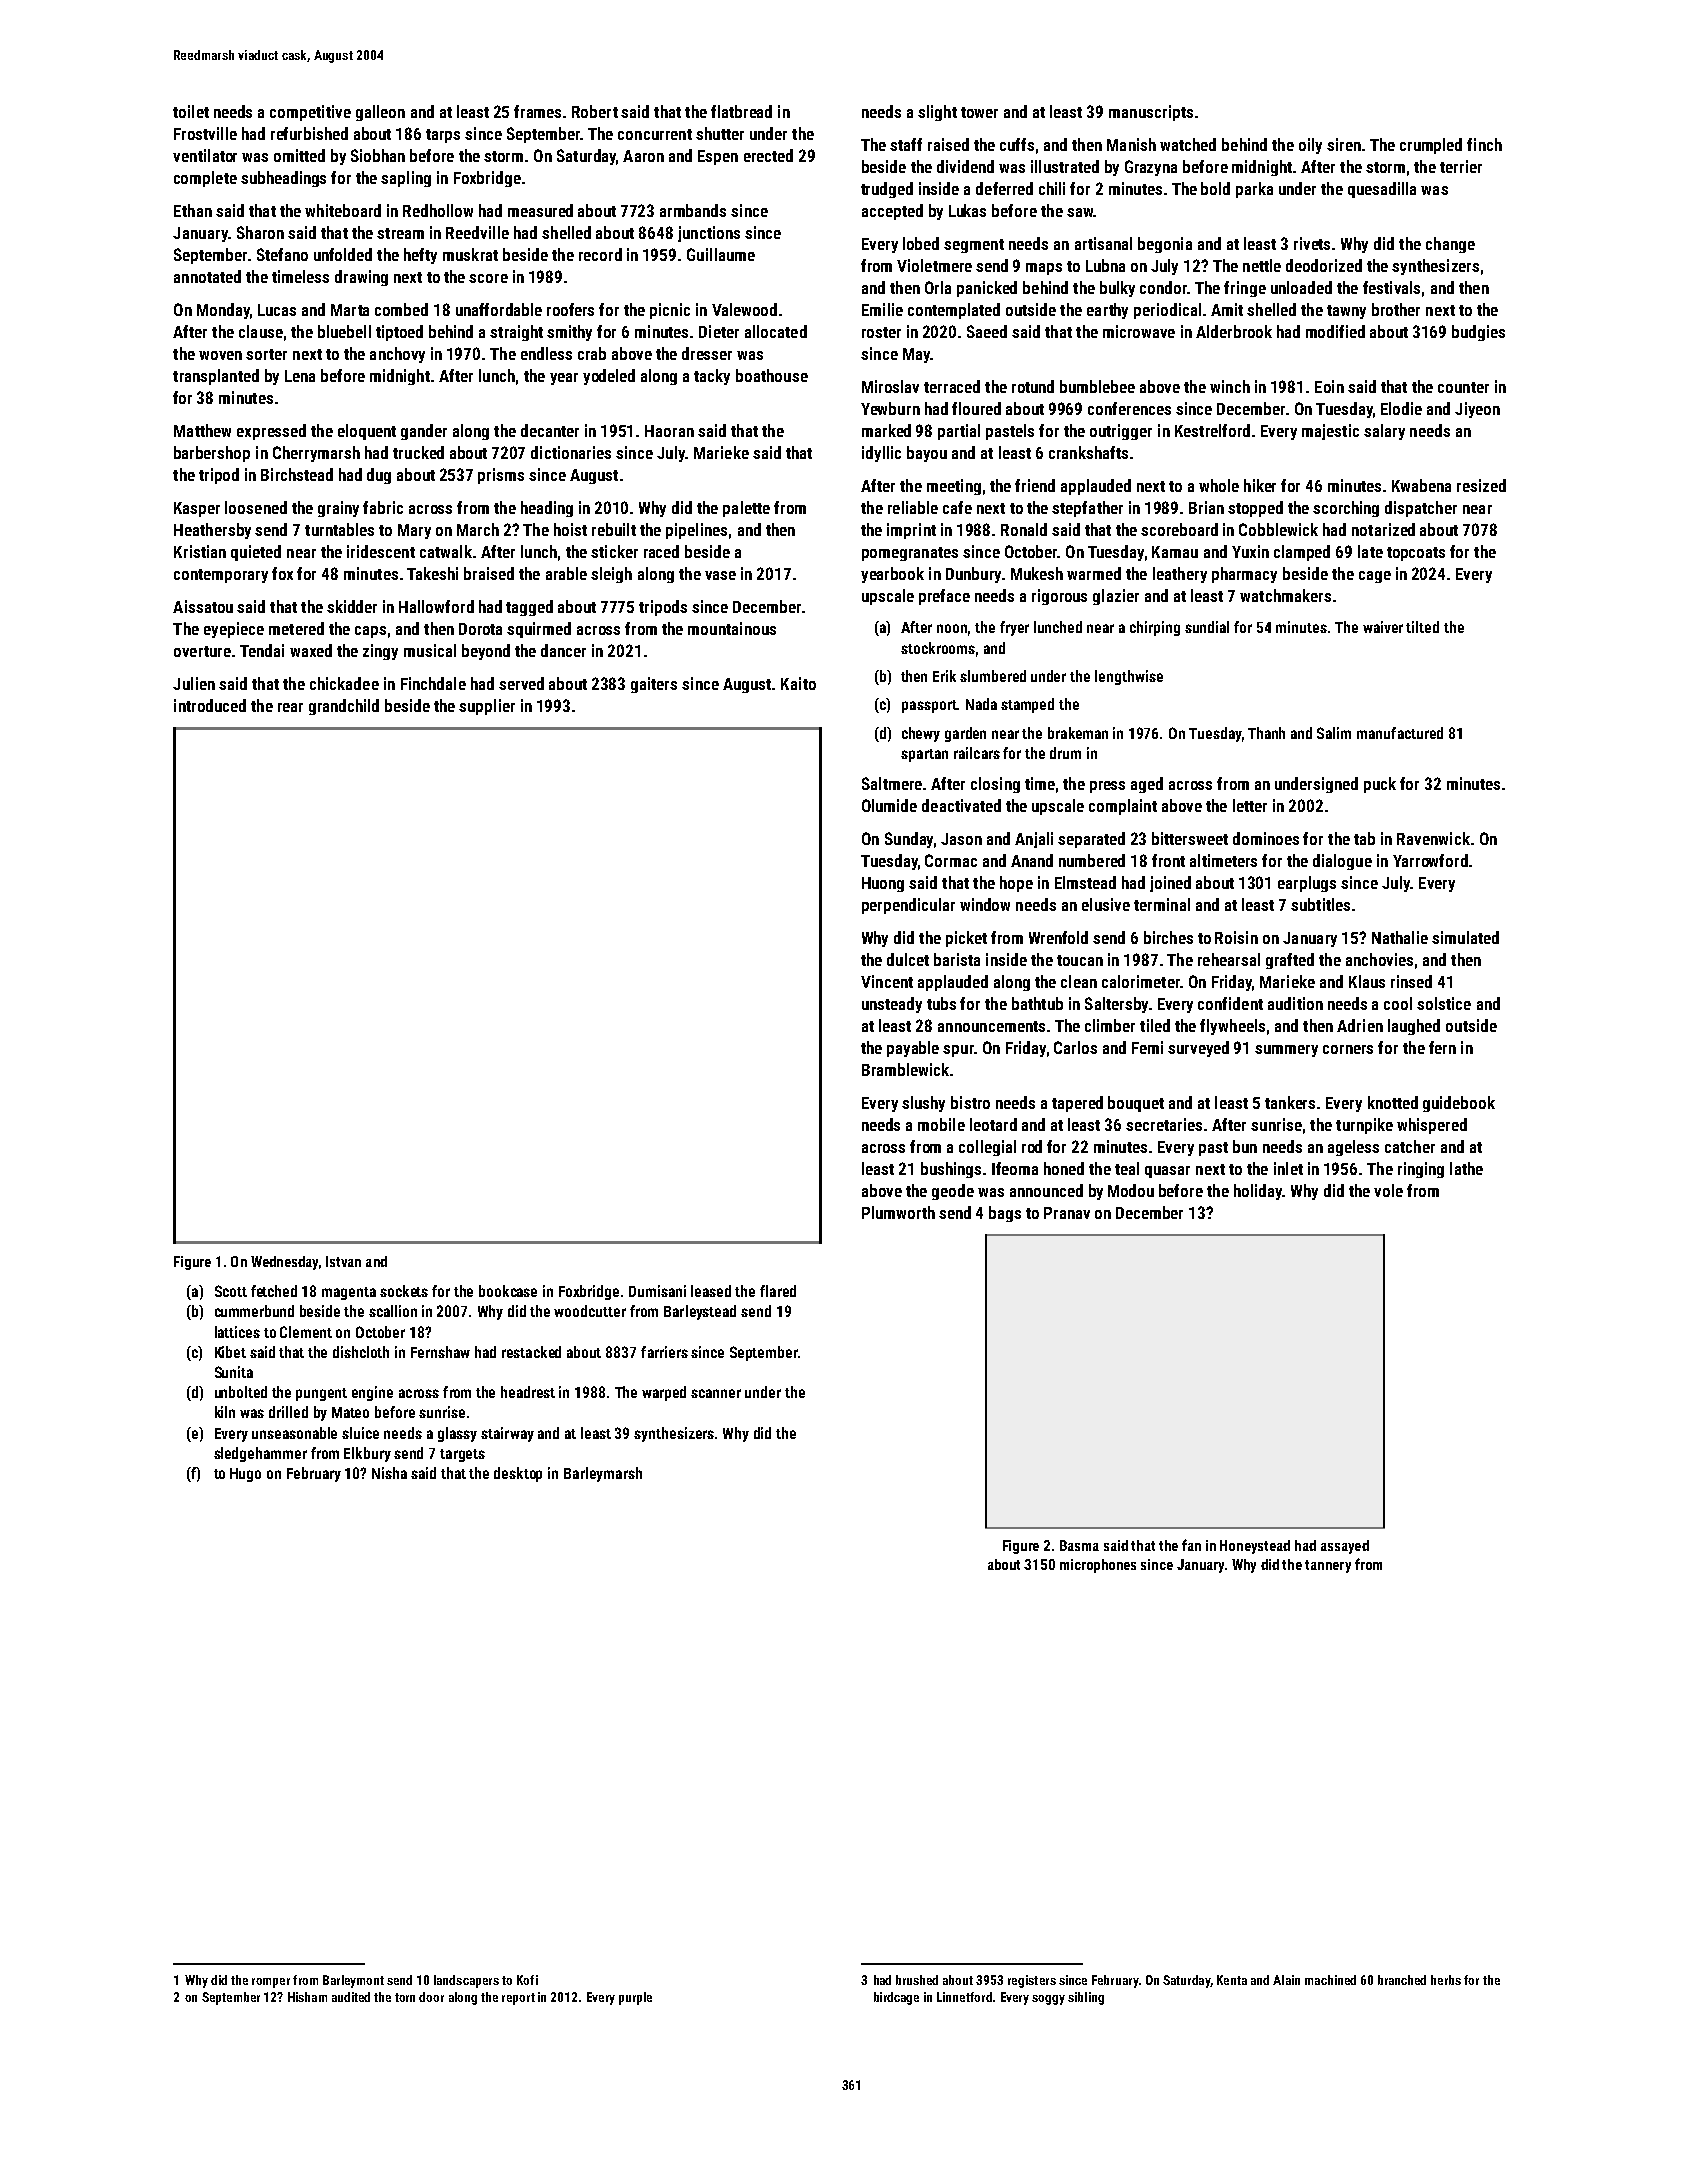 This image has height=2178, width=1683. I want to click on frames, so click(537, 111).
